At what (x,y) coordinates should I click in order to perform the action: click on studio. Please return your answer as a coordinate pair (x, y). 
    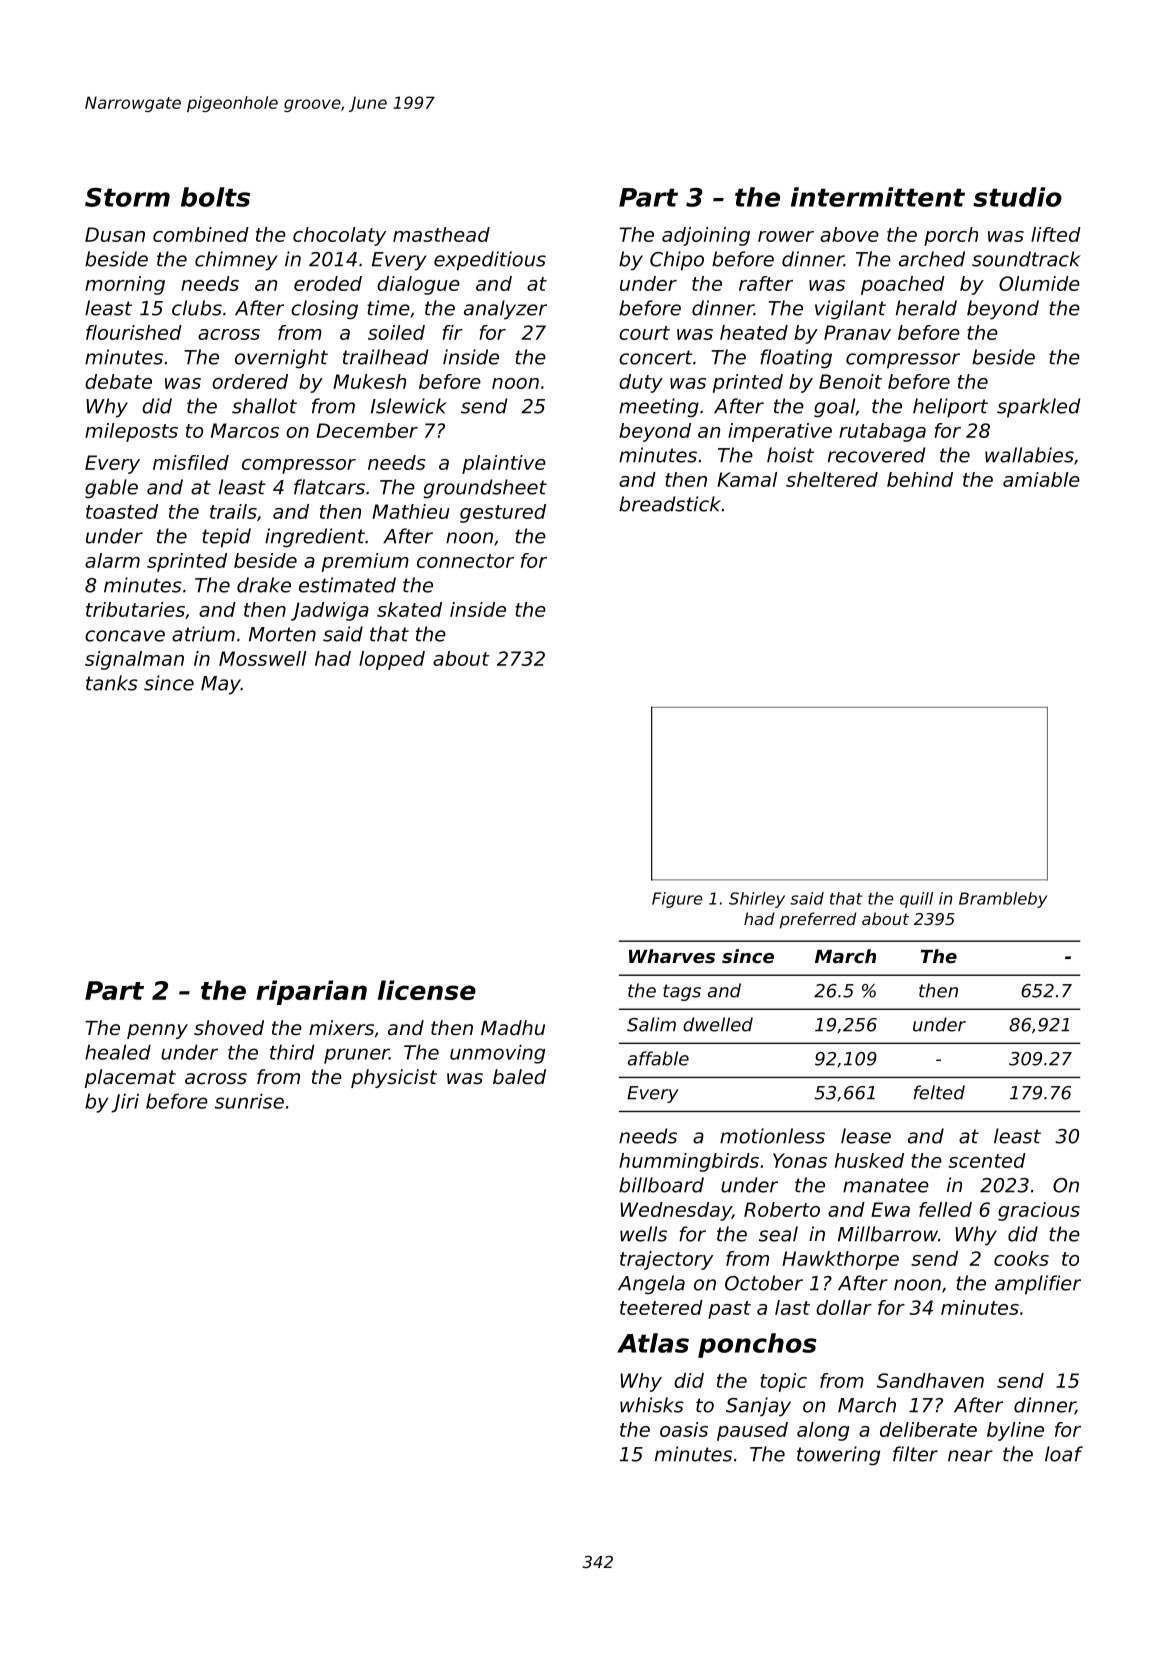
    Looking at the image, I should click on (1017, 197).
